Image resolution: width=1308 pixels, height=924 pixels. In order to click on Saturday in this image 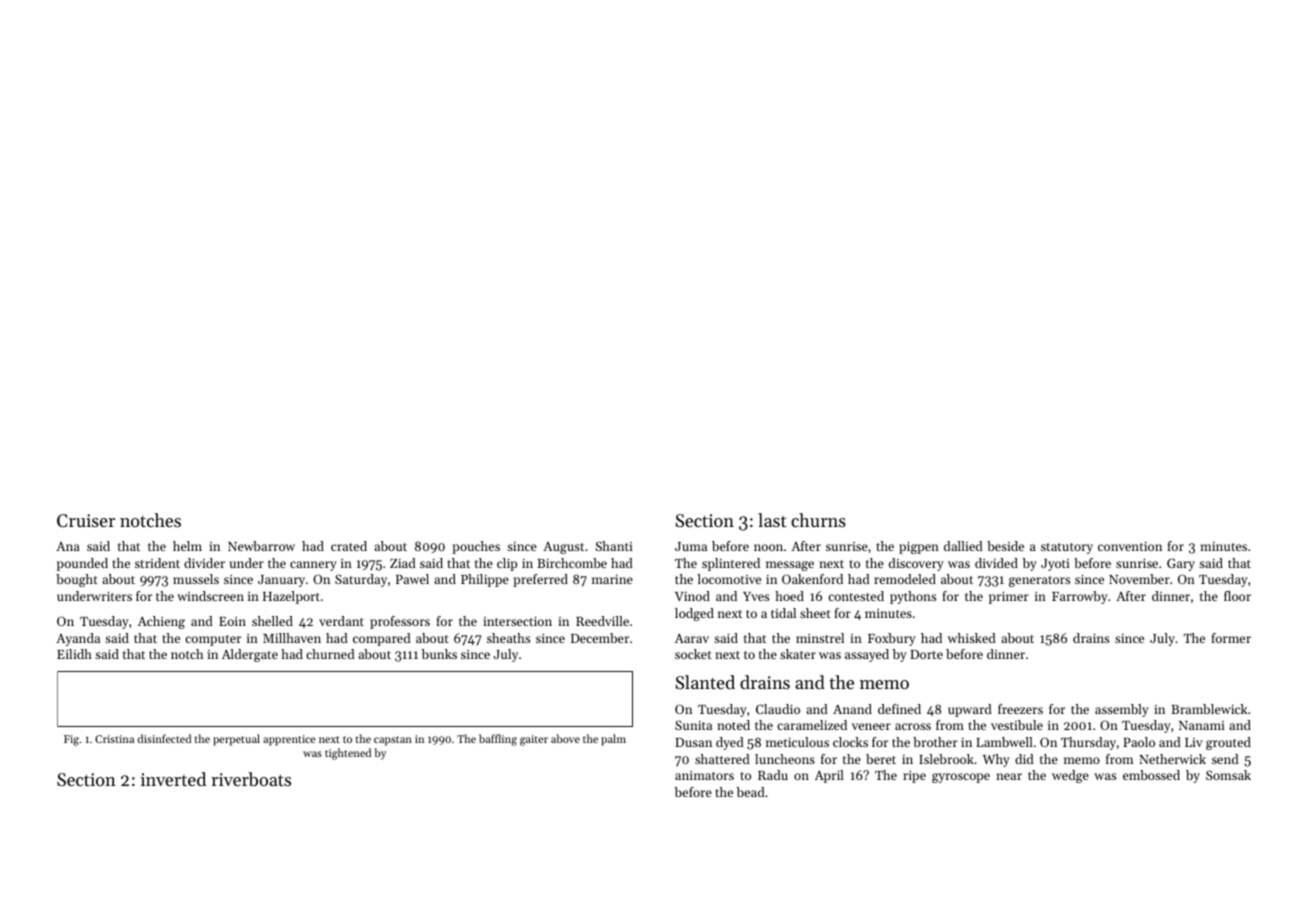, I will do `click(361, 580)`.
